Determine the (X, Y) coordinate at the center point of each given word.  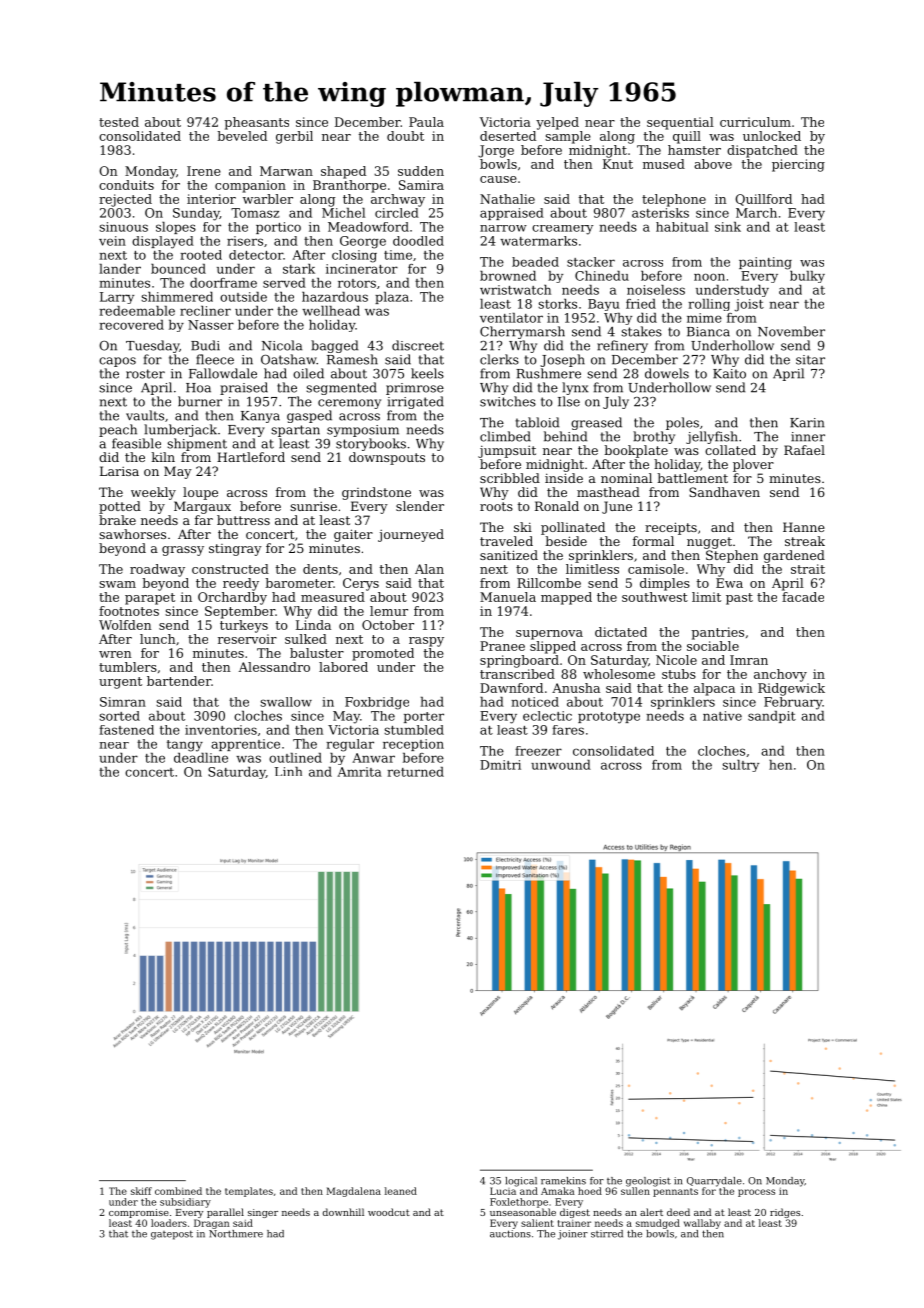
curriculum (755, 122)
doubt (405, 136)
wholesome (619, 674)
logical (521, 1182)
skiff (141, 1191)
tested (119, 122)
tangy (185, 746)
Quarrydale (714, 1182)
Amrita (359, 772)
